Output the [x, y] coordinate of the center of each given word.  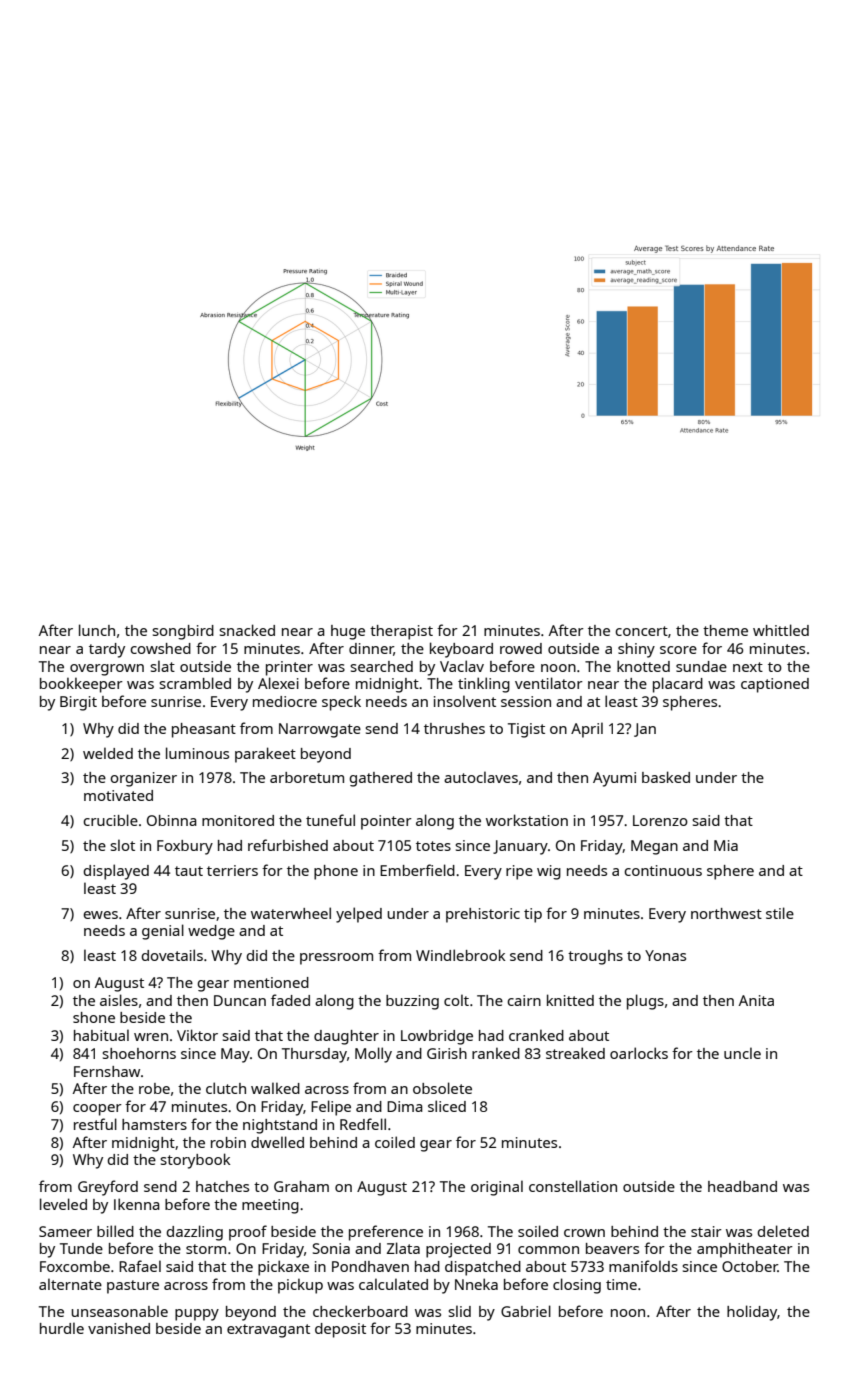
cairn [524, 1000]
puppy [197, 1315]
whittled [781, 630]
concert [641, 631]
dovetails [172, 955]
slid [460, 1311]
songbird [183, 632]
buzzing [412, 1002]
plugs [645, 1002]
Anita [756, 1000]
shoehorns [139, 1053]
